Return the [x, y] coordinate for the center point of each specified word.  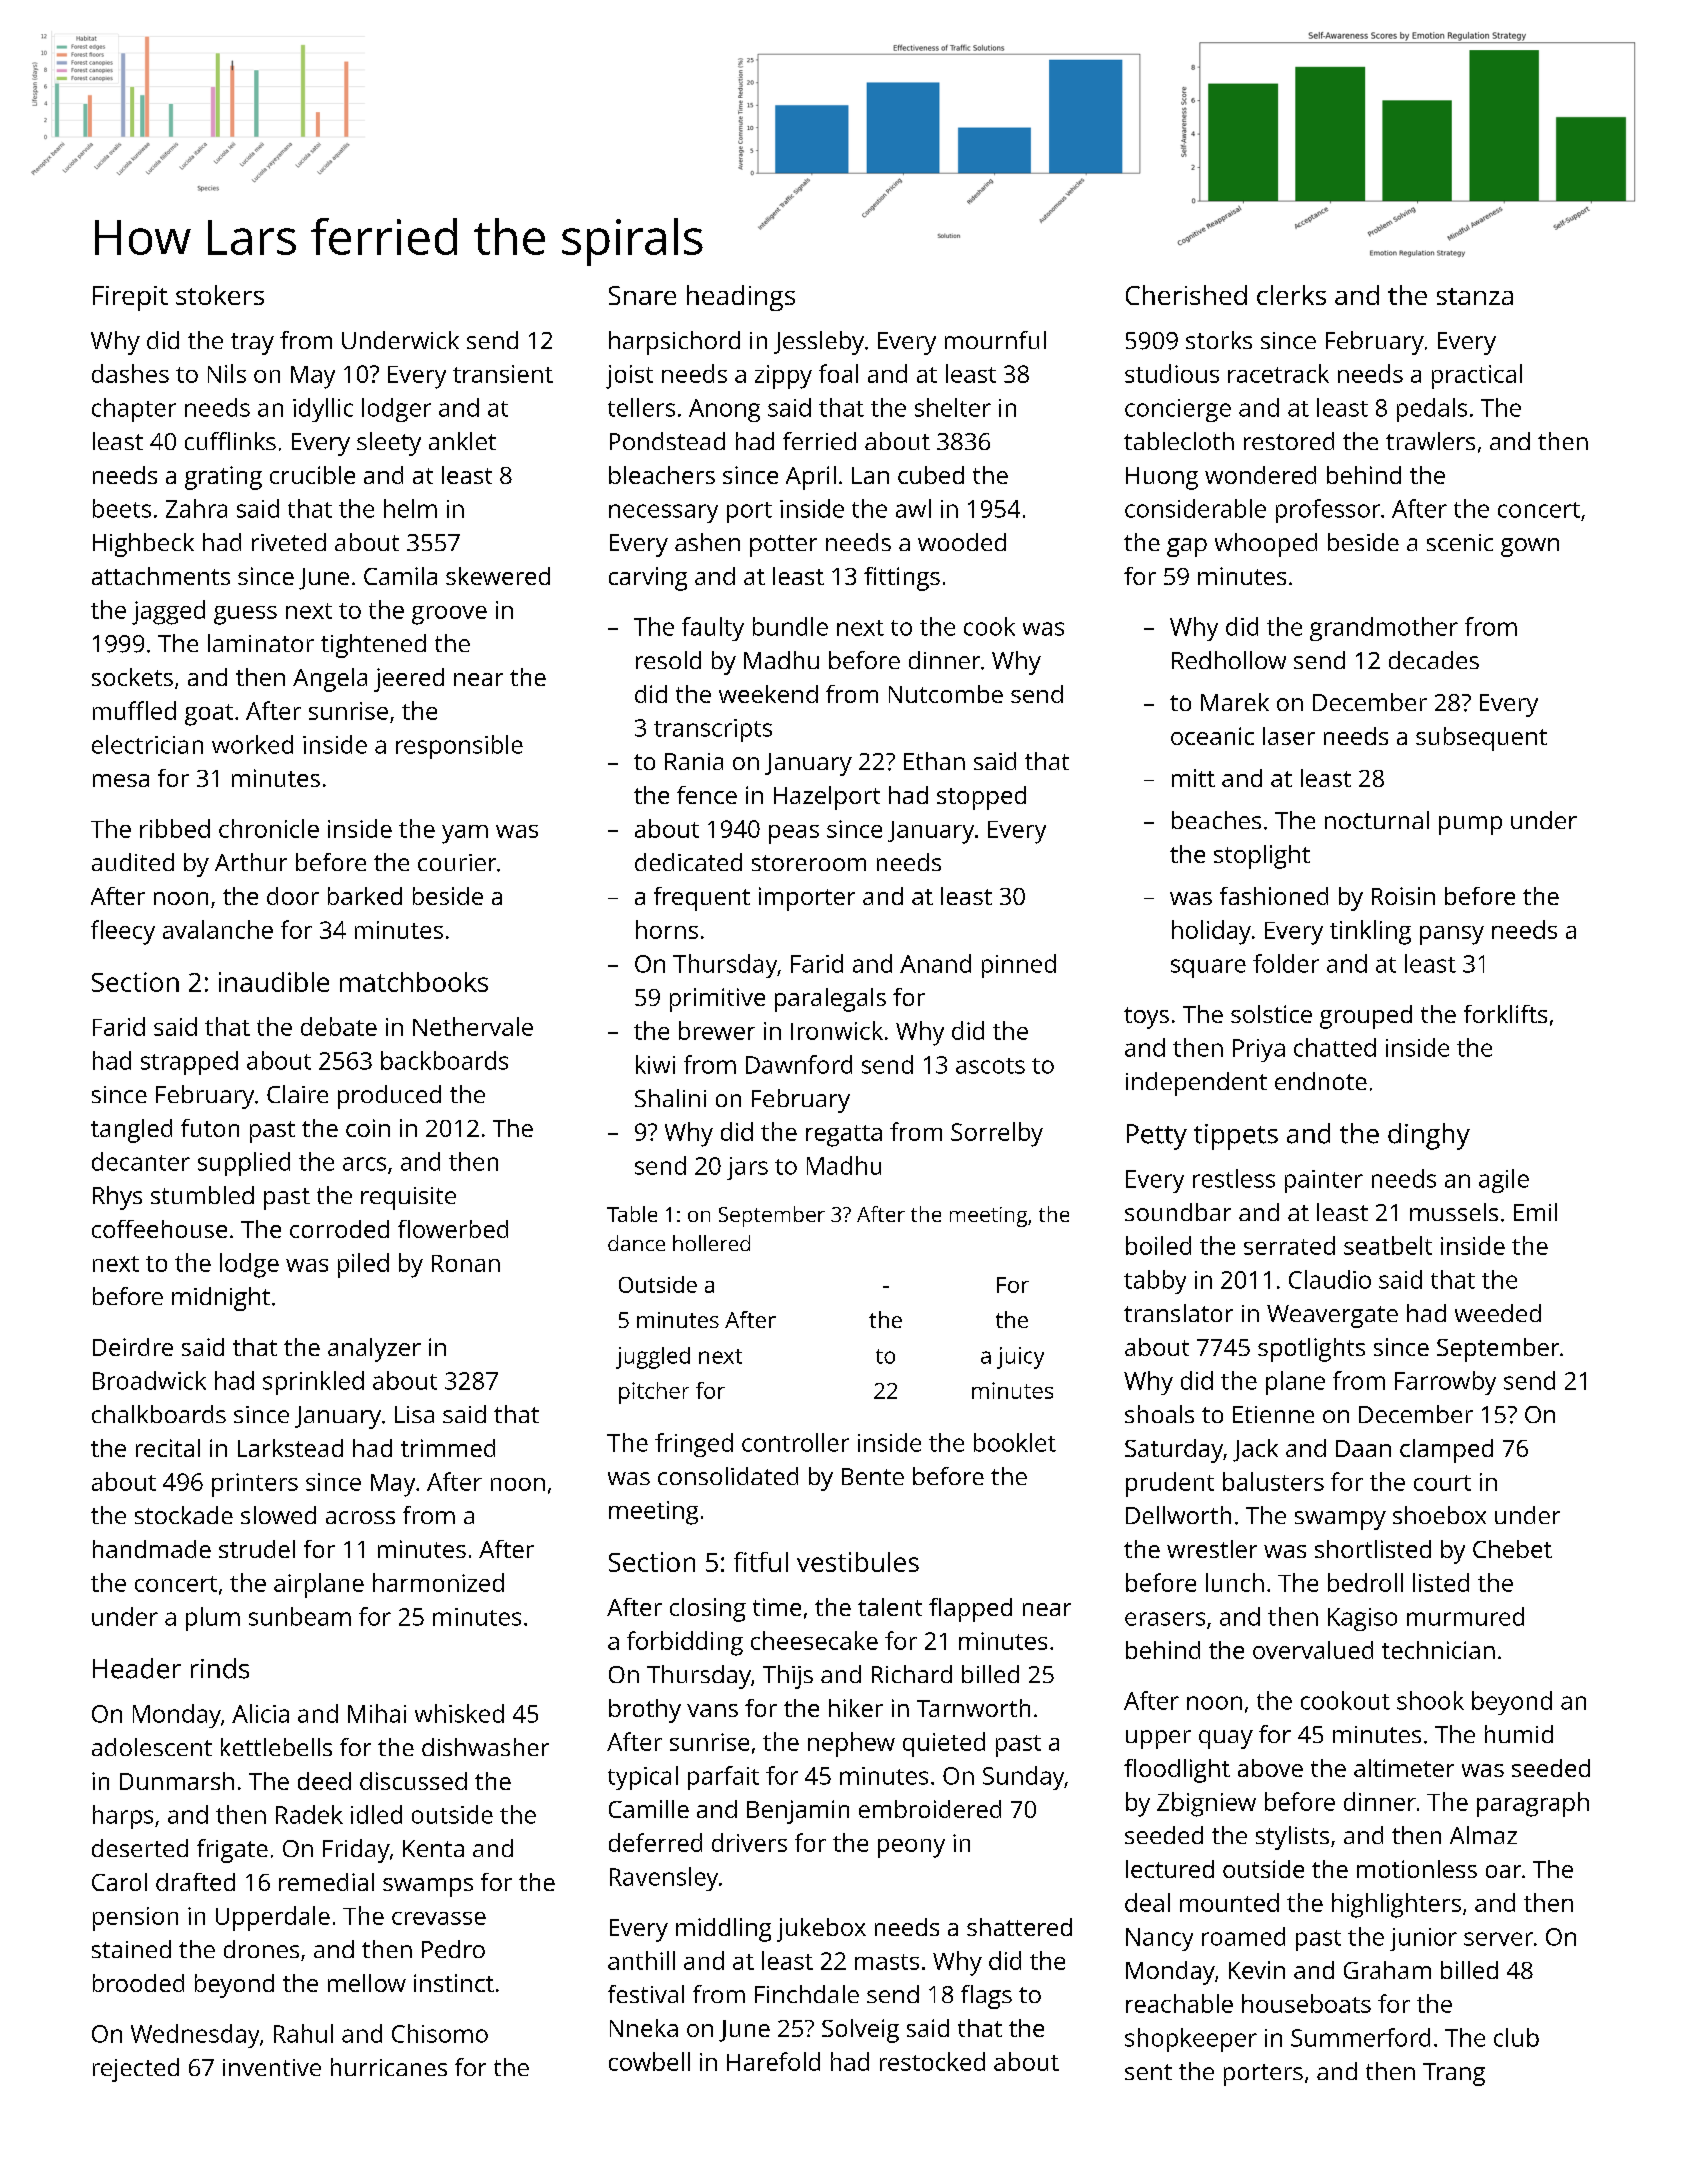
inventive [272, 2067]
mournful [995, 340]
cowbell [649, 2061]
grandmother [1384, 629]
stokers [220, 295]
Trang [1454, 2074]
